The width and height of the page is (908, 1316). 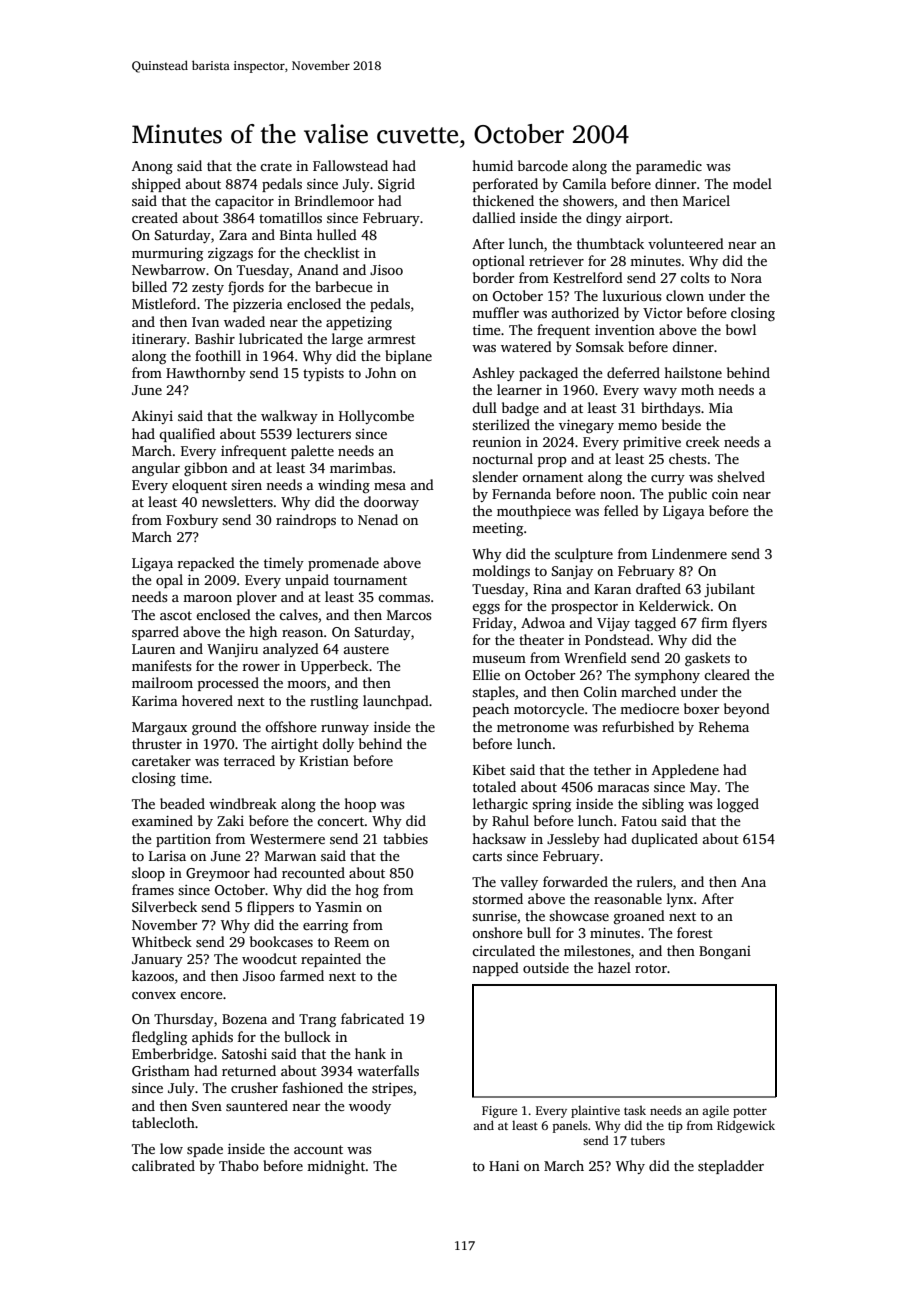 What do you see at coordinates (680, 900) in the page?
I see `lynx` at bounding box center [680, 900].
